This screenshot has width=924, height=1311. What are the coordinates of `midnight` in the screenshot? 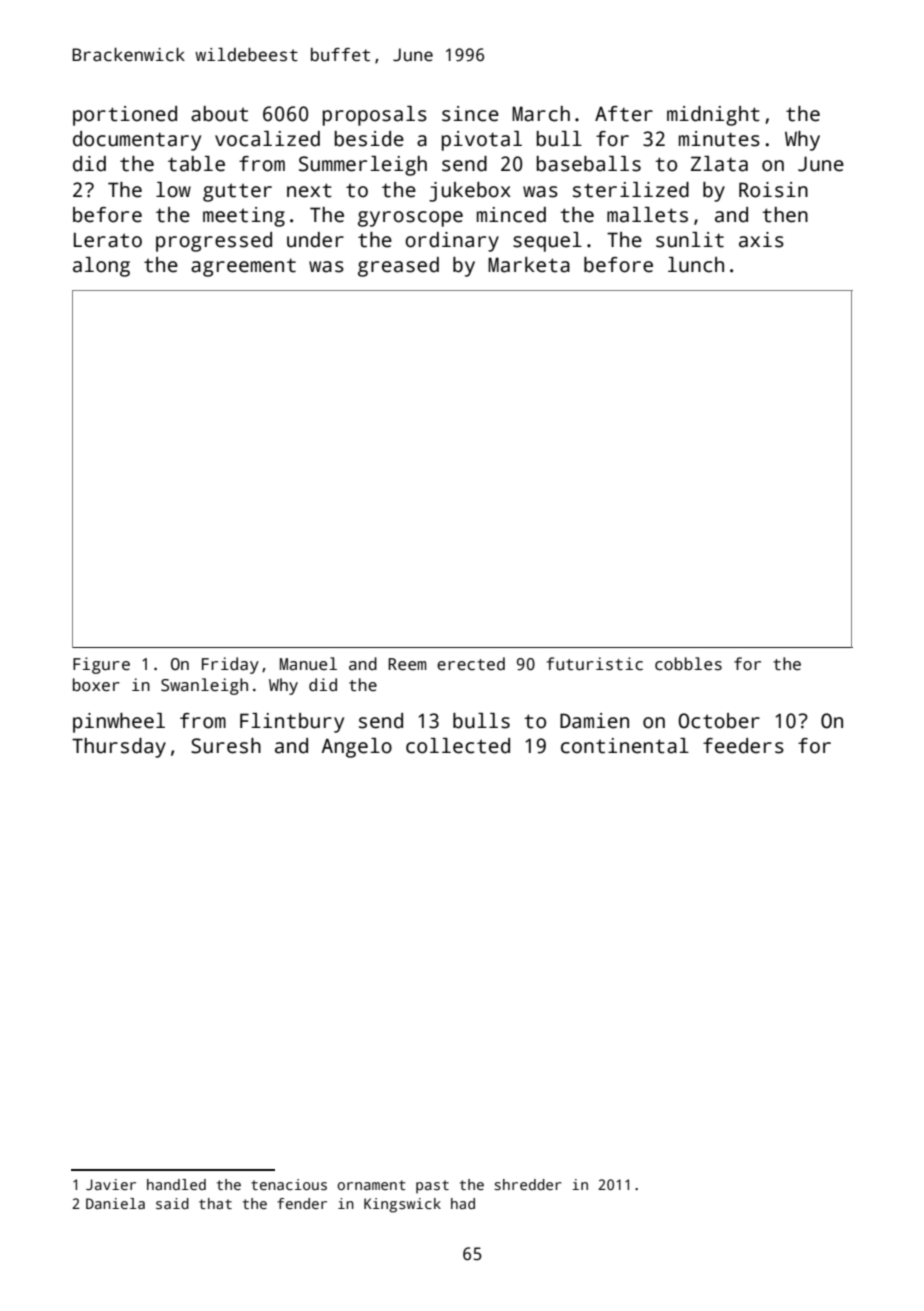 It's located at (713, 116).
